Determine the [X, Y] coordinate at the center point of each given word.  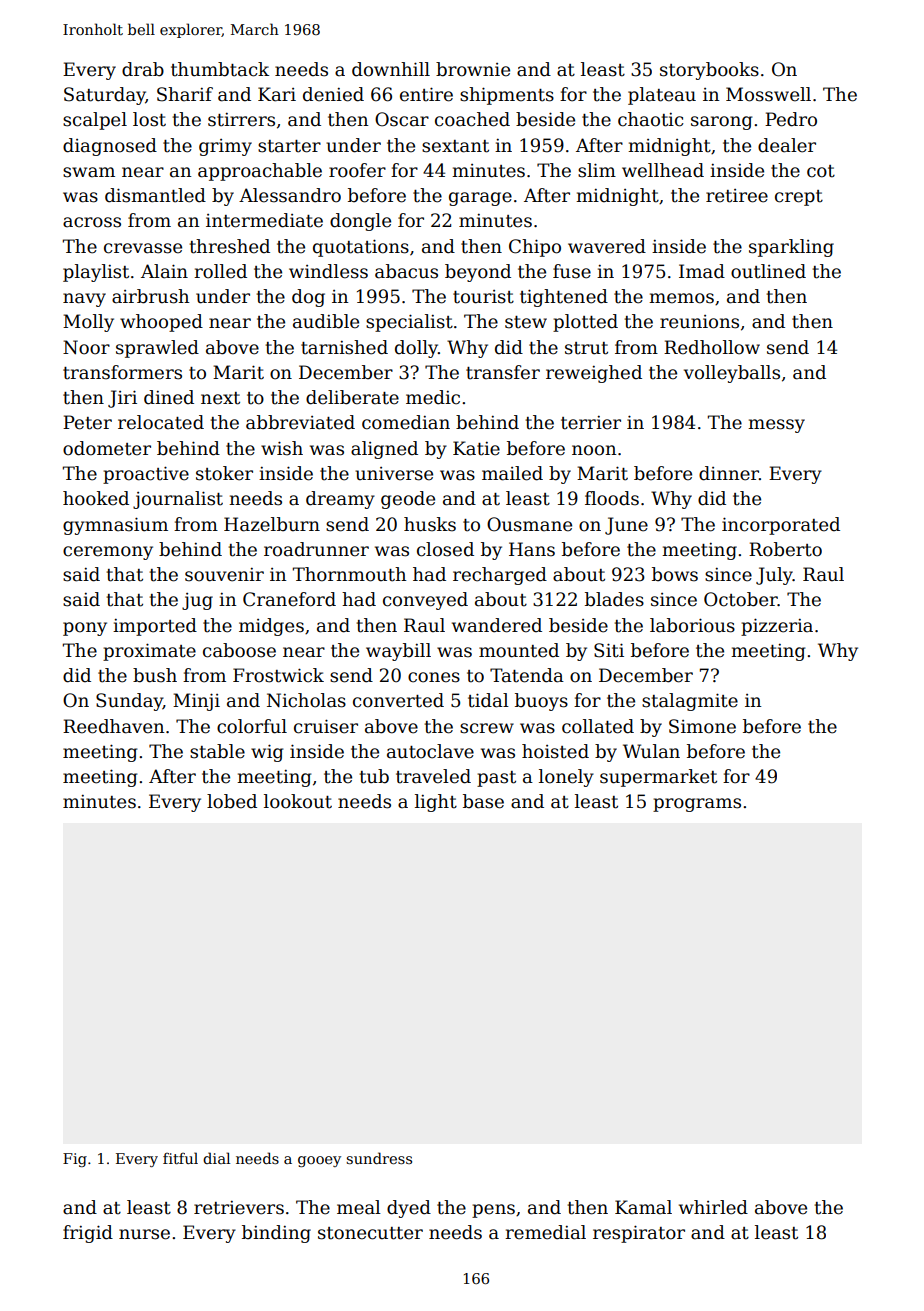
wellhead [663, 170]
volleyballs [732, 374]
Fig [75, 1160]
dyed [409, 1209]
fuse [572, 271]
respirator [639, 1234]
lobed [232, 801]
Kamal [643, 1207]
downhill [391, 69]
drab [143, 69]
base [483, 801]
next [220, 398]
